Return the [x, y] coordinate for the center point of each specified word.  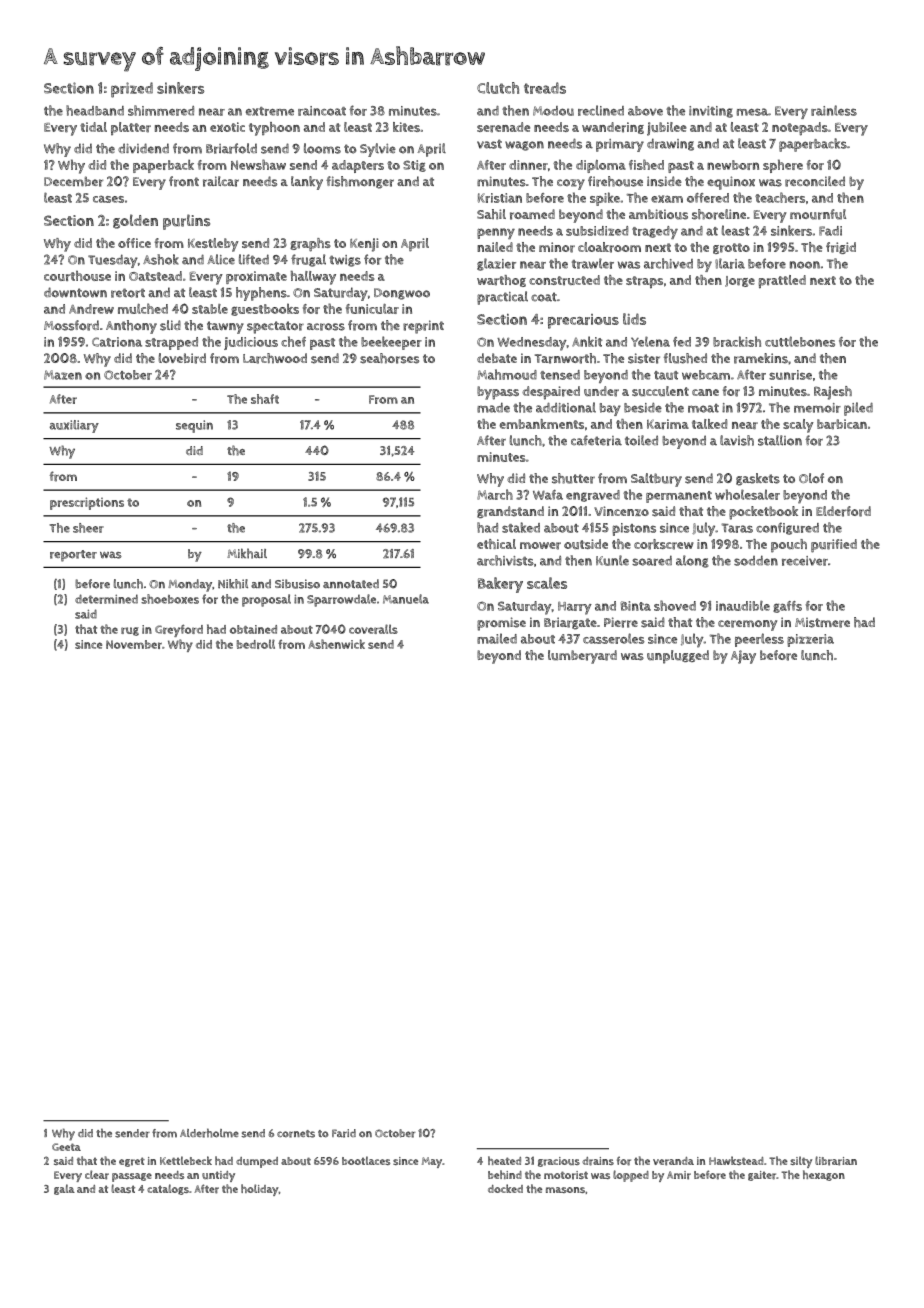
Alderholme [209, 1133]
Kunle [612, 560]
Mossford [71, 325]
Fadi [830, 231]
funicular [372, 309]
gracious [559, 1162]
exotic [227, 127]
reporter [73, 556]
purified [834, 546]
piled [858, 409]
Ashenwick [336, 644]
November [134, 644]
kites [406, 127]
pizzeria [810, 640]
